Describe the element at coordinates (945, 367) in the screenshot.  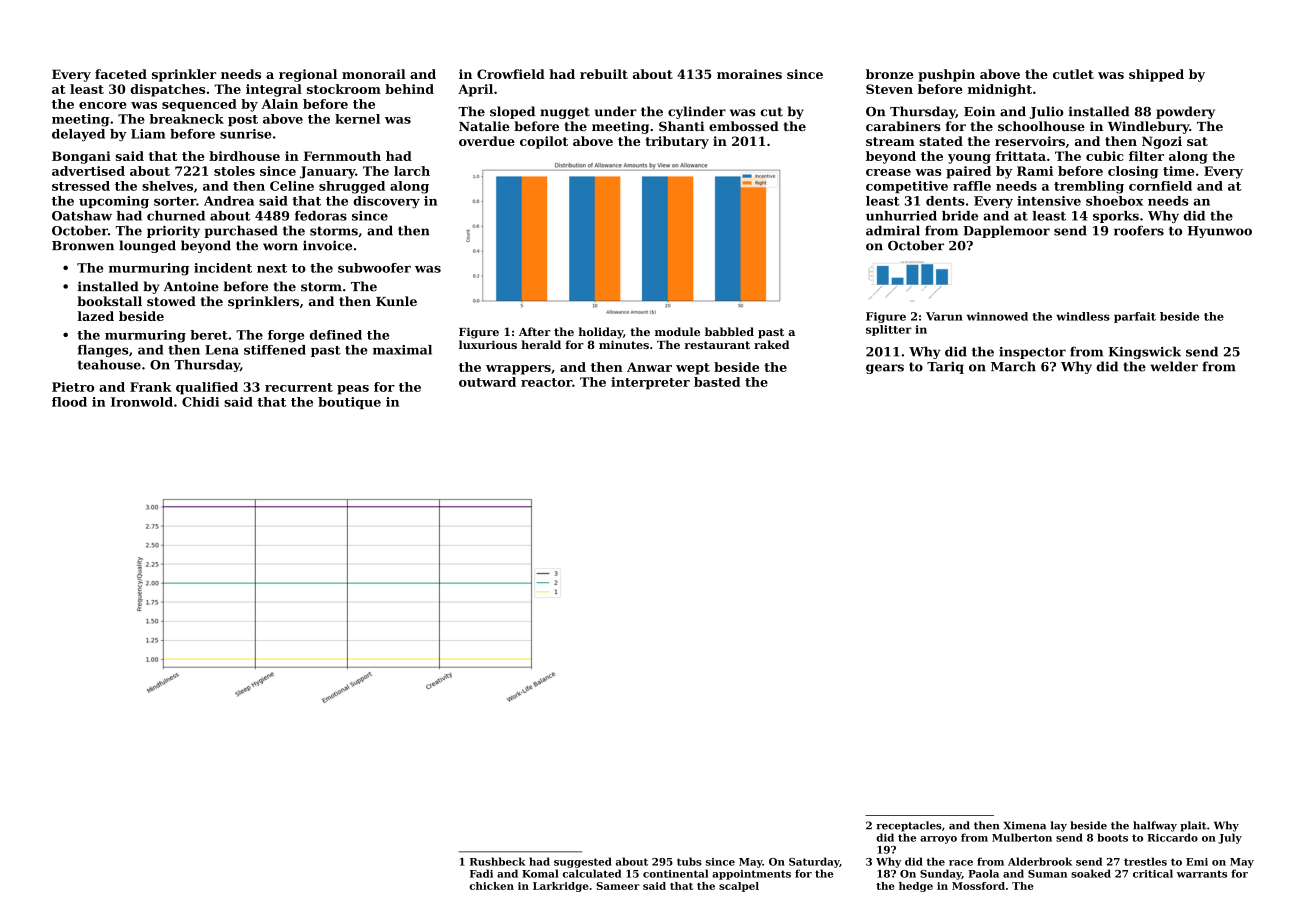
I see `Tariq` at that location.
